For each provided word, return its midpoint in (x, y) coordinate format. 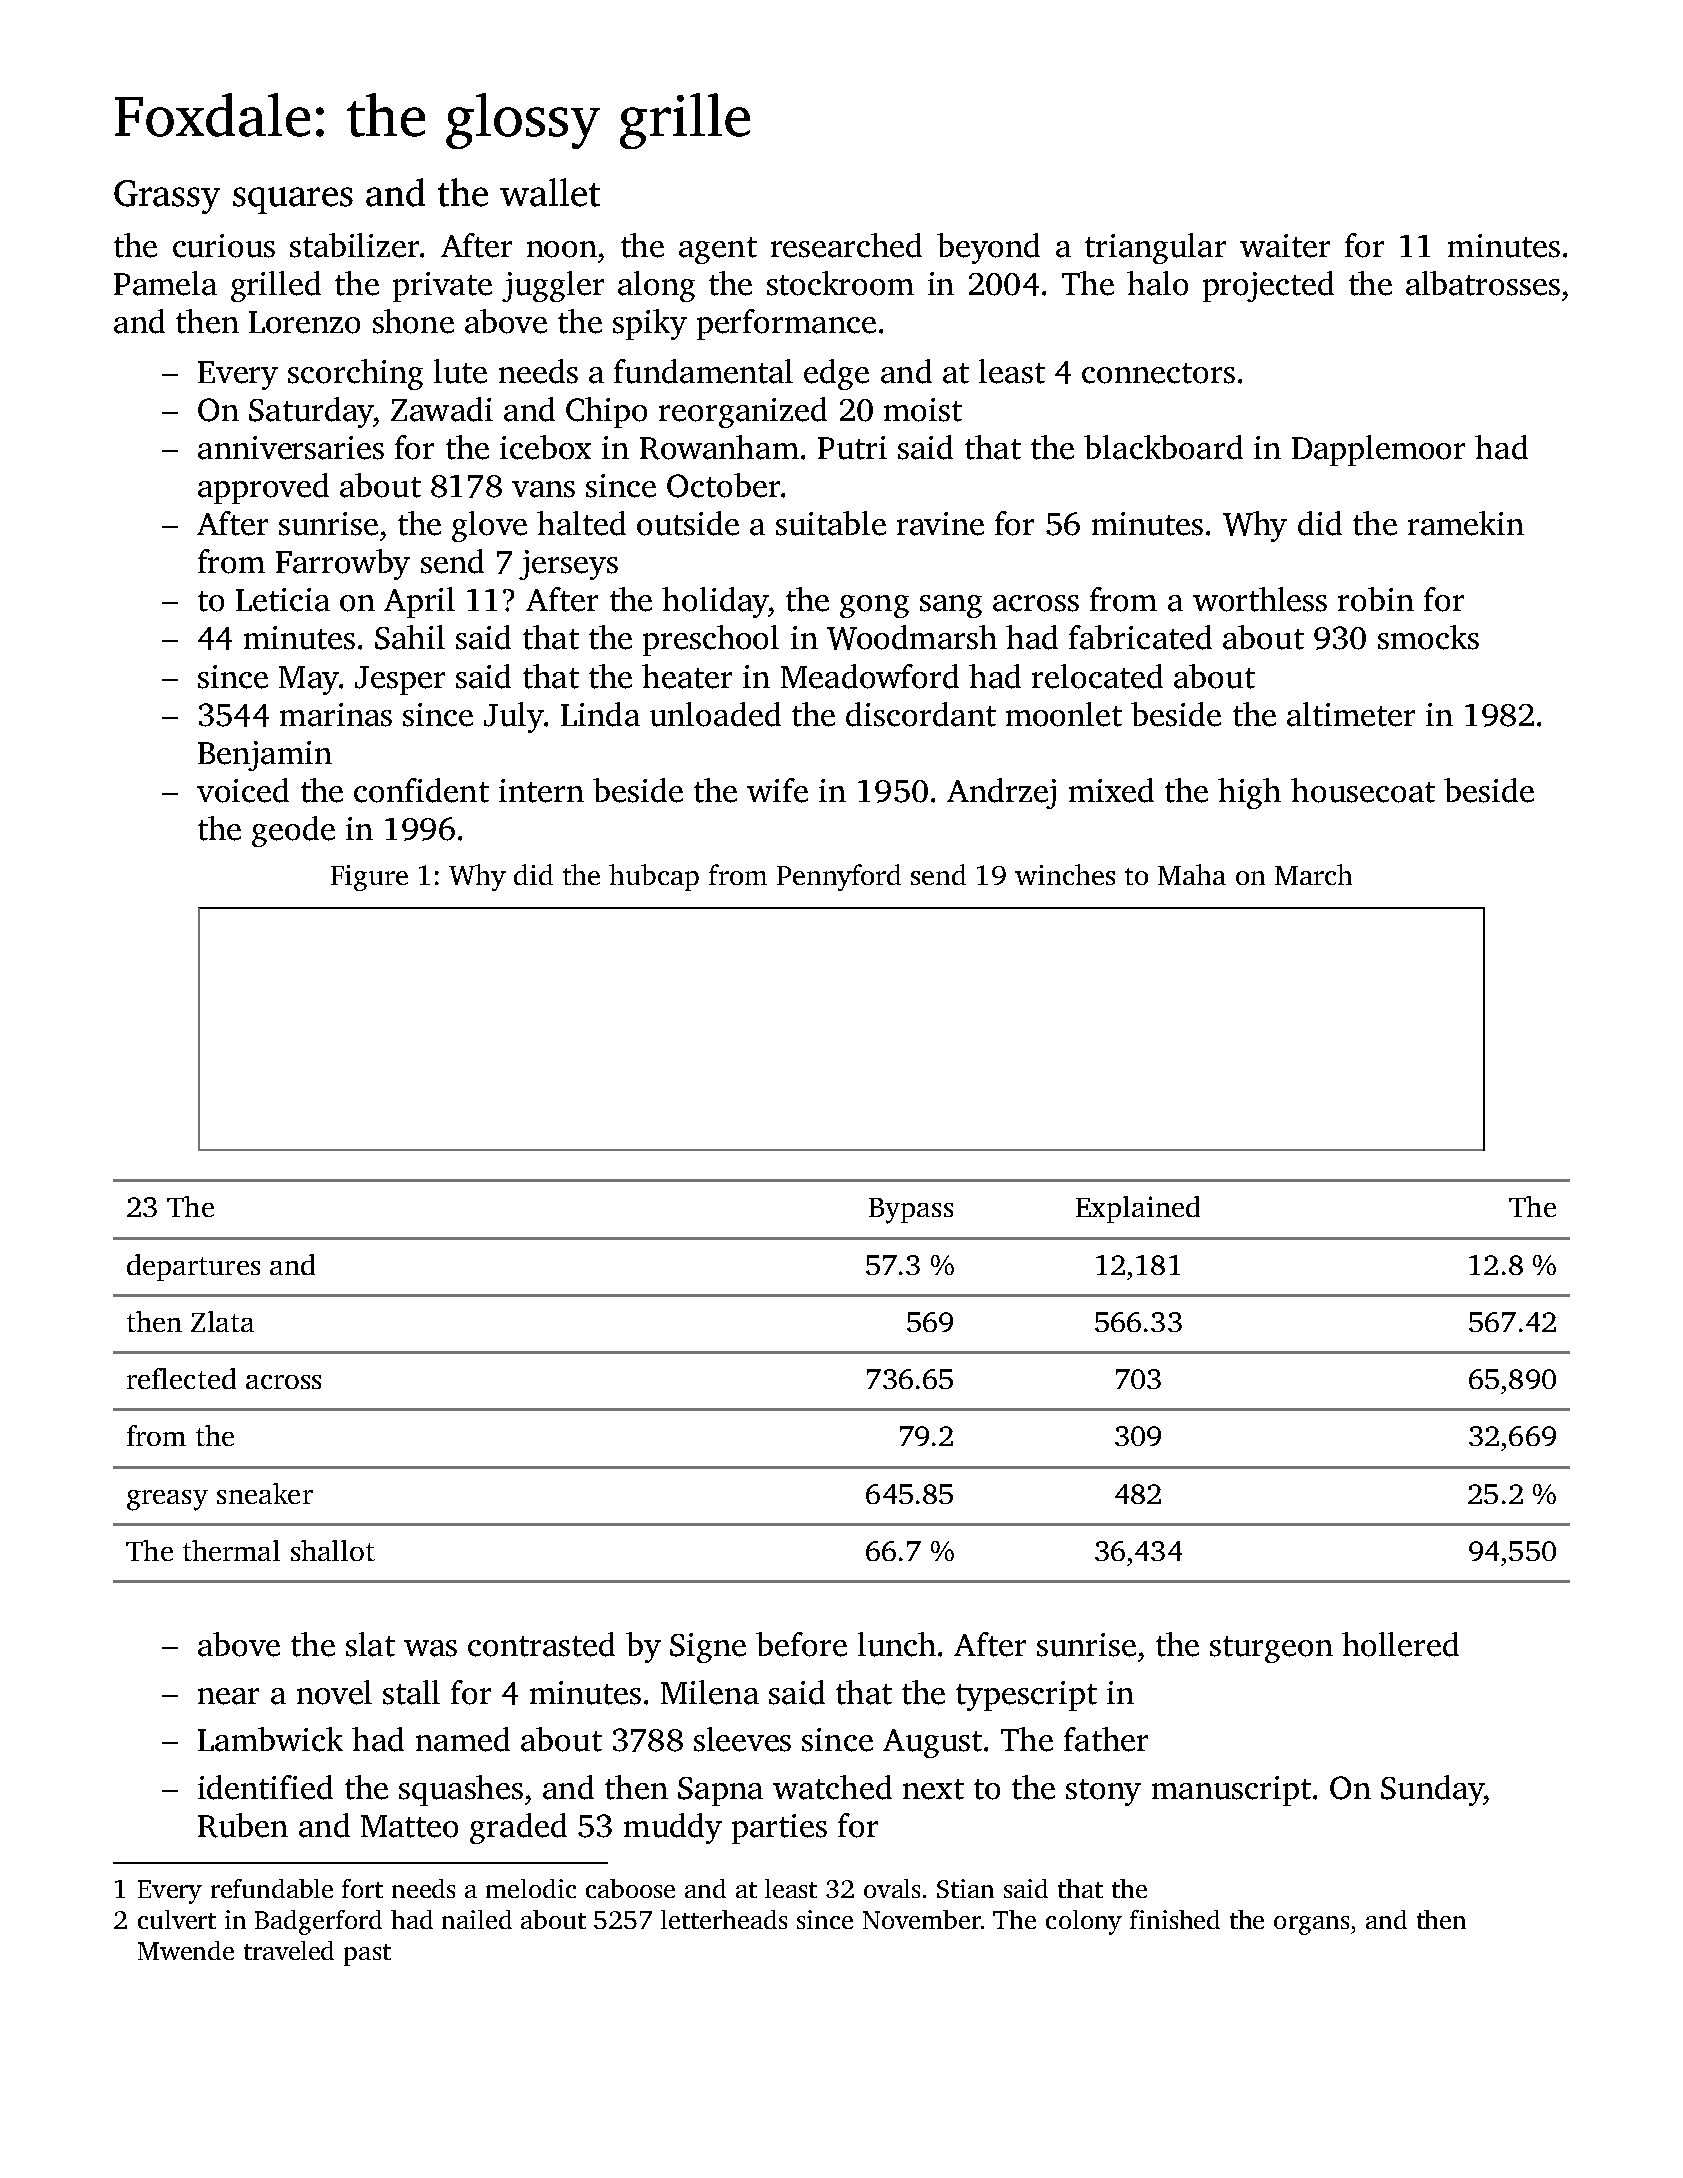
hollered (1400, 1644)
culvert (177, 1919)
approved (263, 488)
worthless (1260, 599)
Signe (708, 1648)
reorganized (743, 412)
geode (293, 831)
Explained (1138, 1209)
